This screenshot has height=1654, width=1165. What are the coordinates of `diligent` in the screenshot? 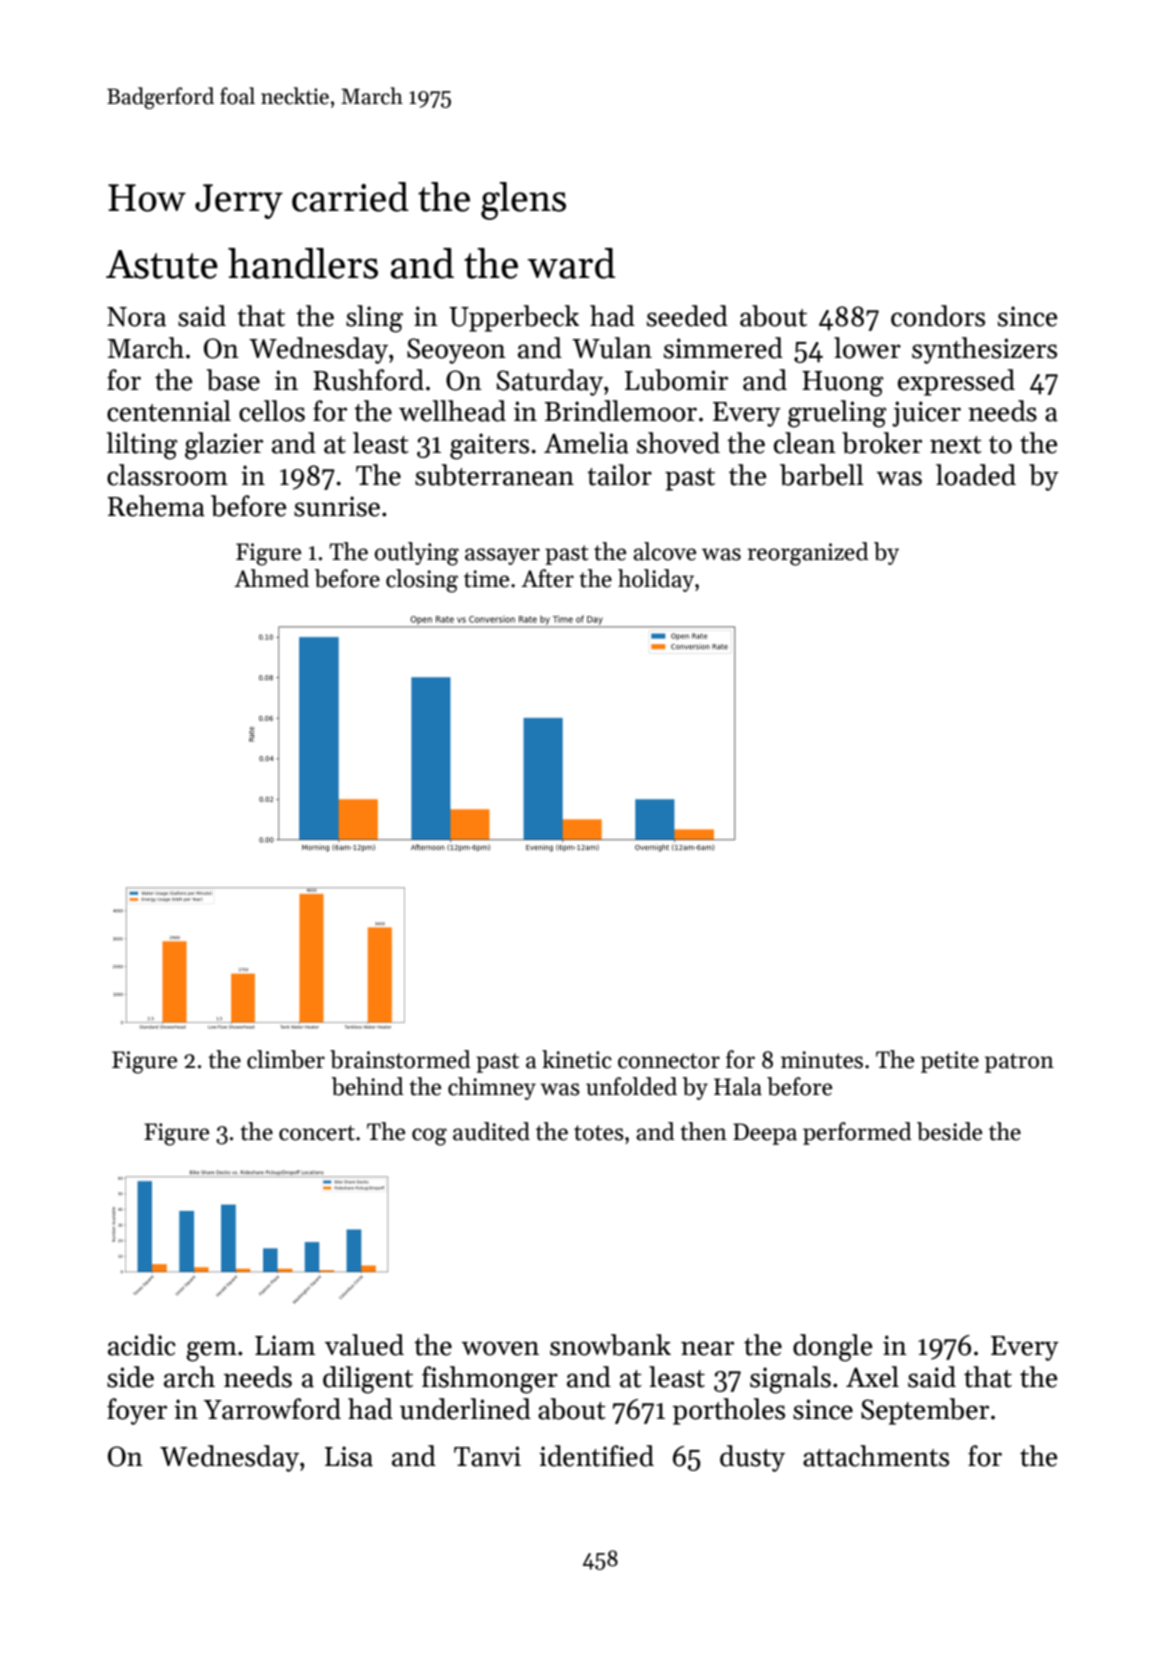 It's located at (368, 1380).
